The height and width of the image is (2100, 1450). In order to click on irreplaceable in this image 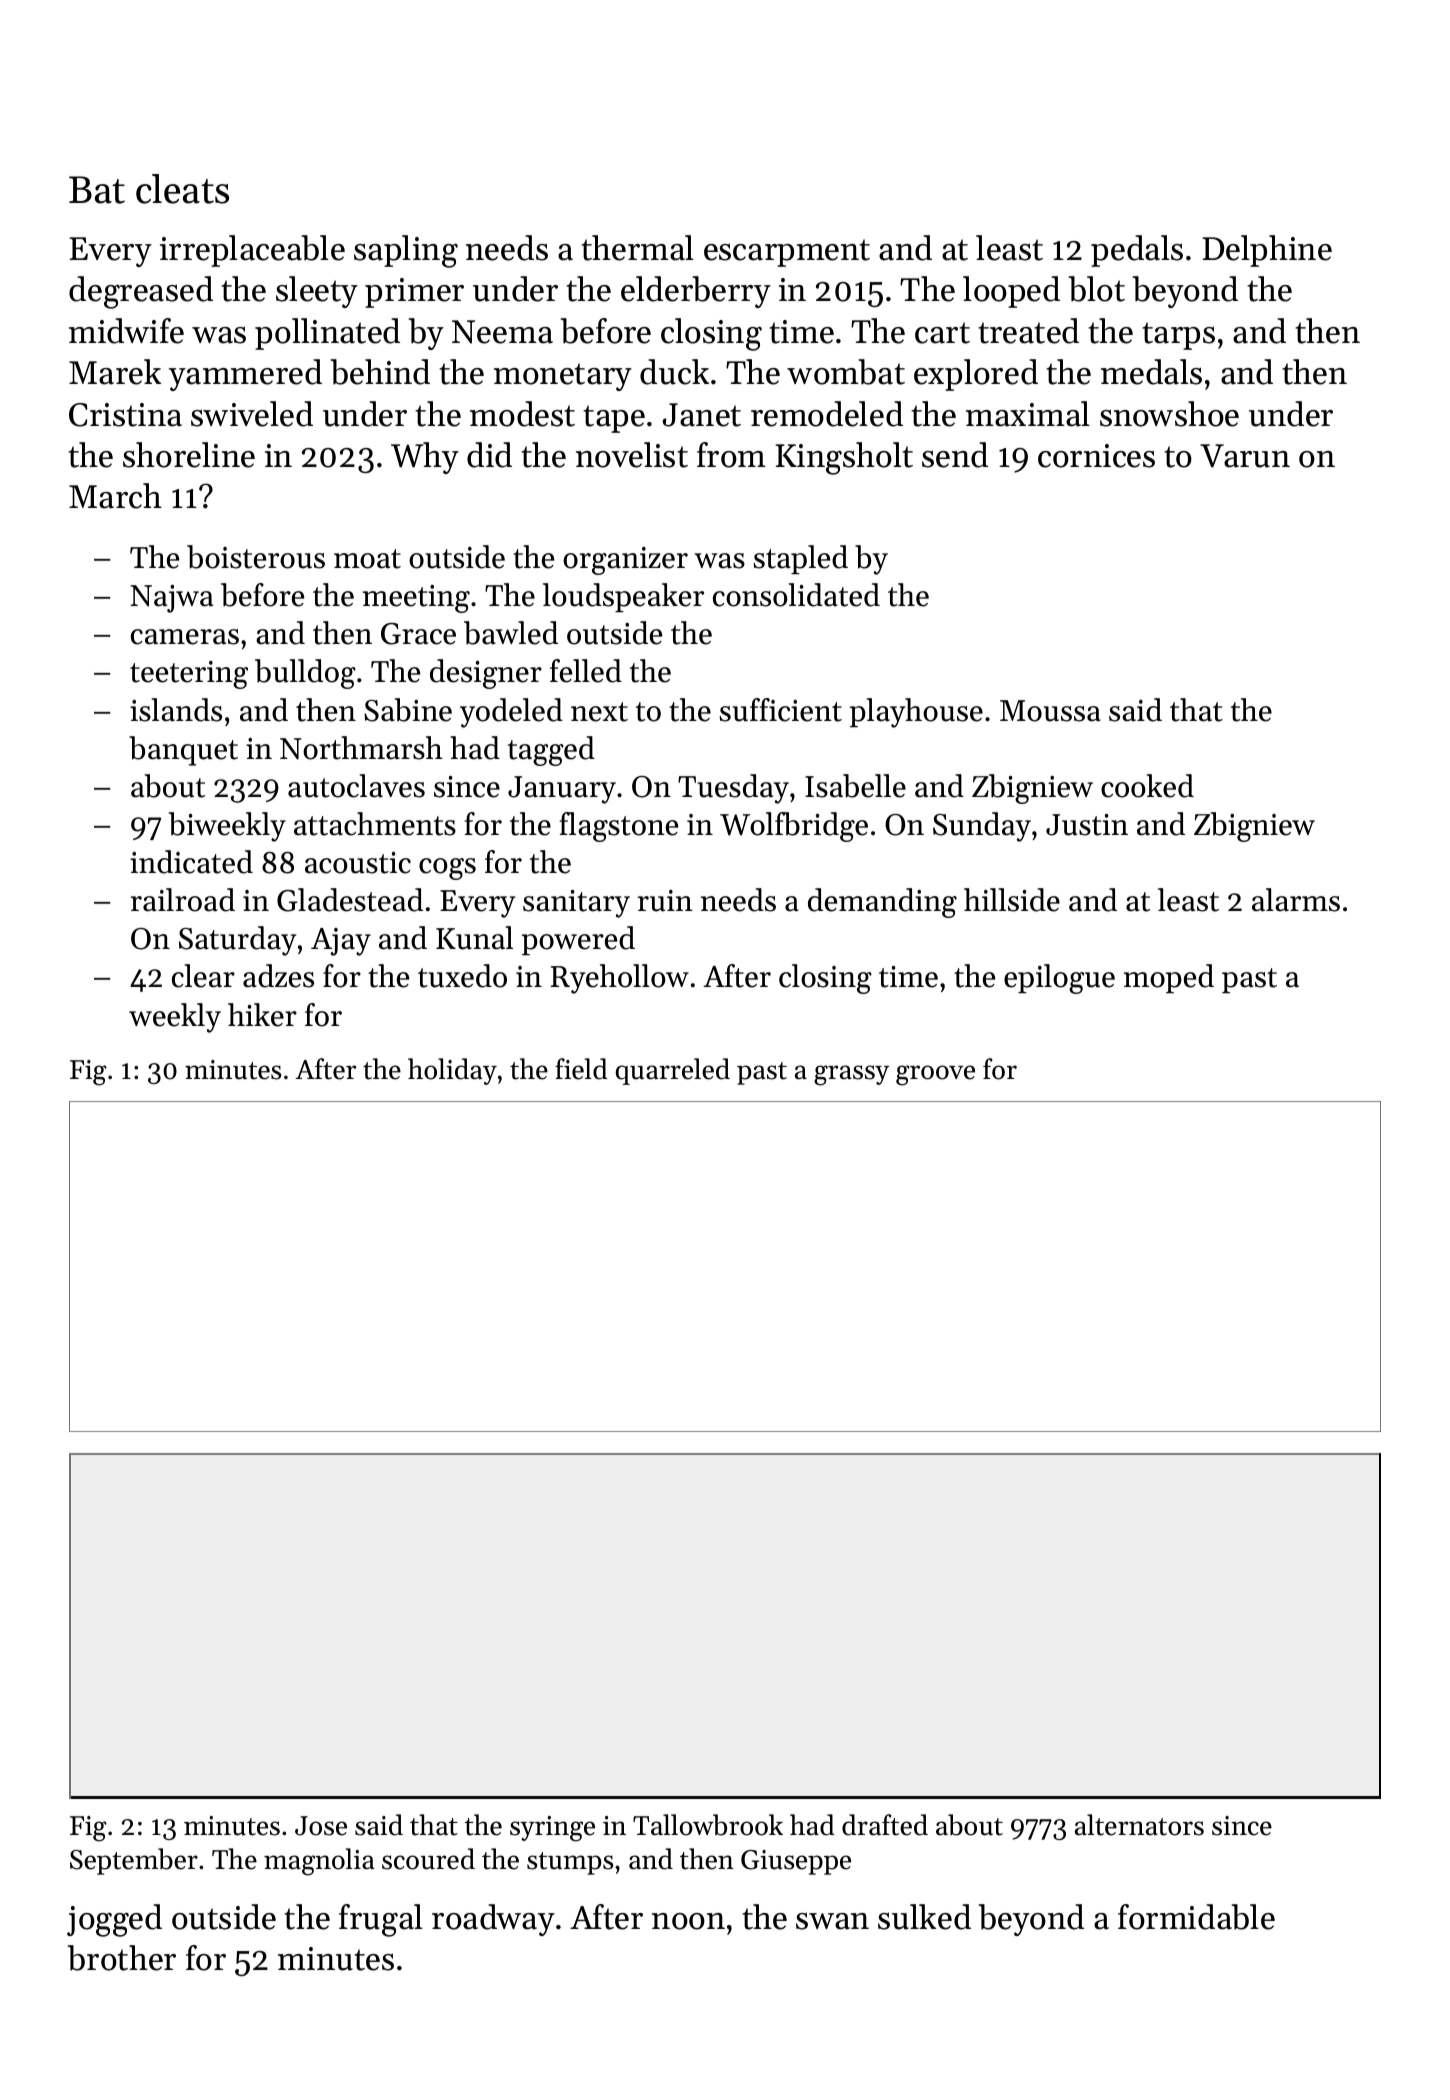, I will do `click(252, 251)`.
